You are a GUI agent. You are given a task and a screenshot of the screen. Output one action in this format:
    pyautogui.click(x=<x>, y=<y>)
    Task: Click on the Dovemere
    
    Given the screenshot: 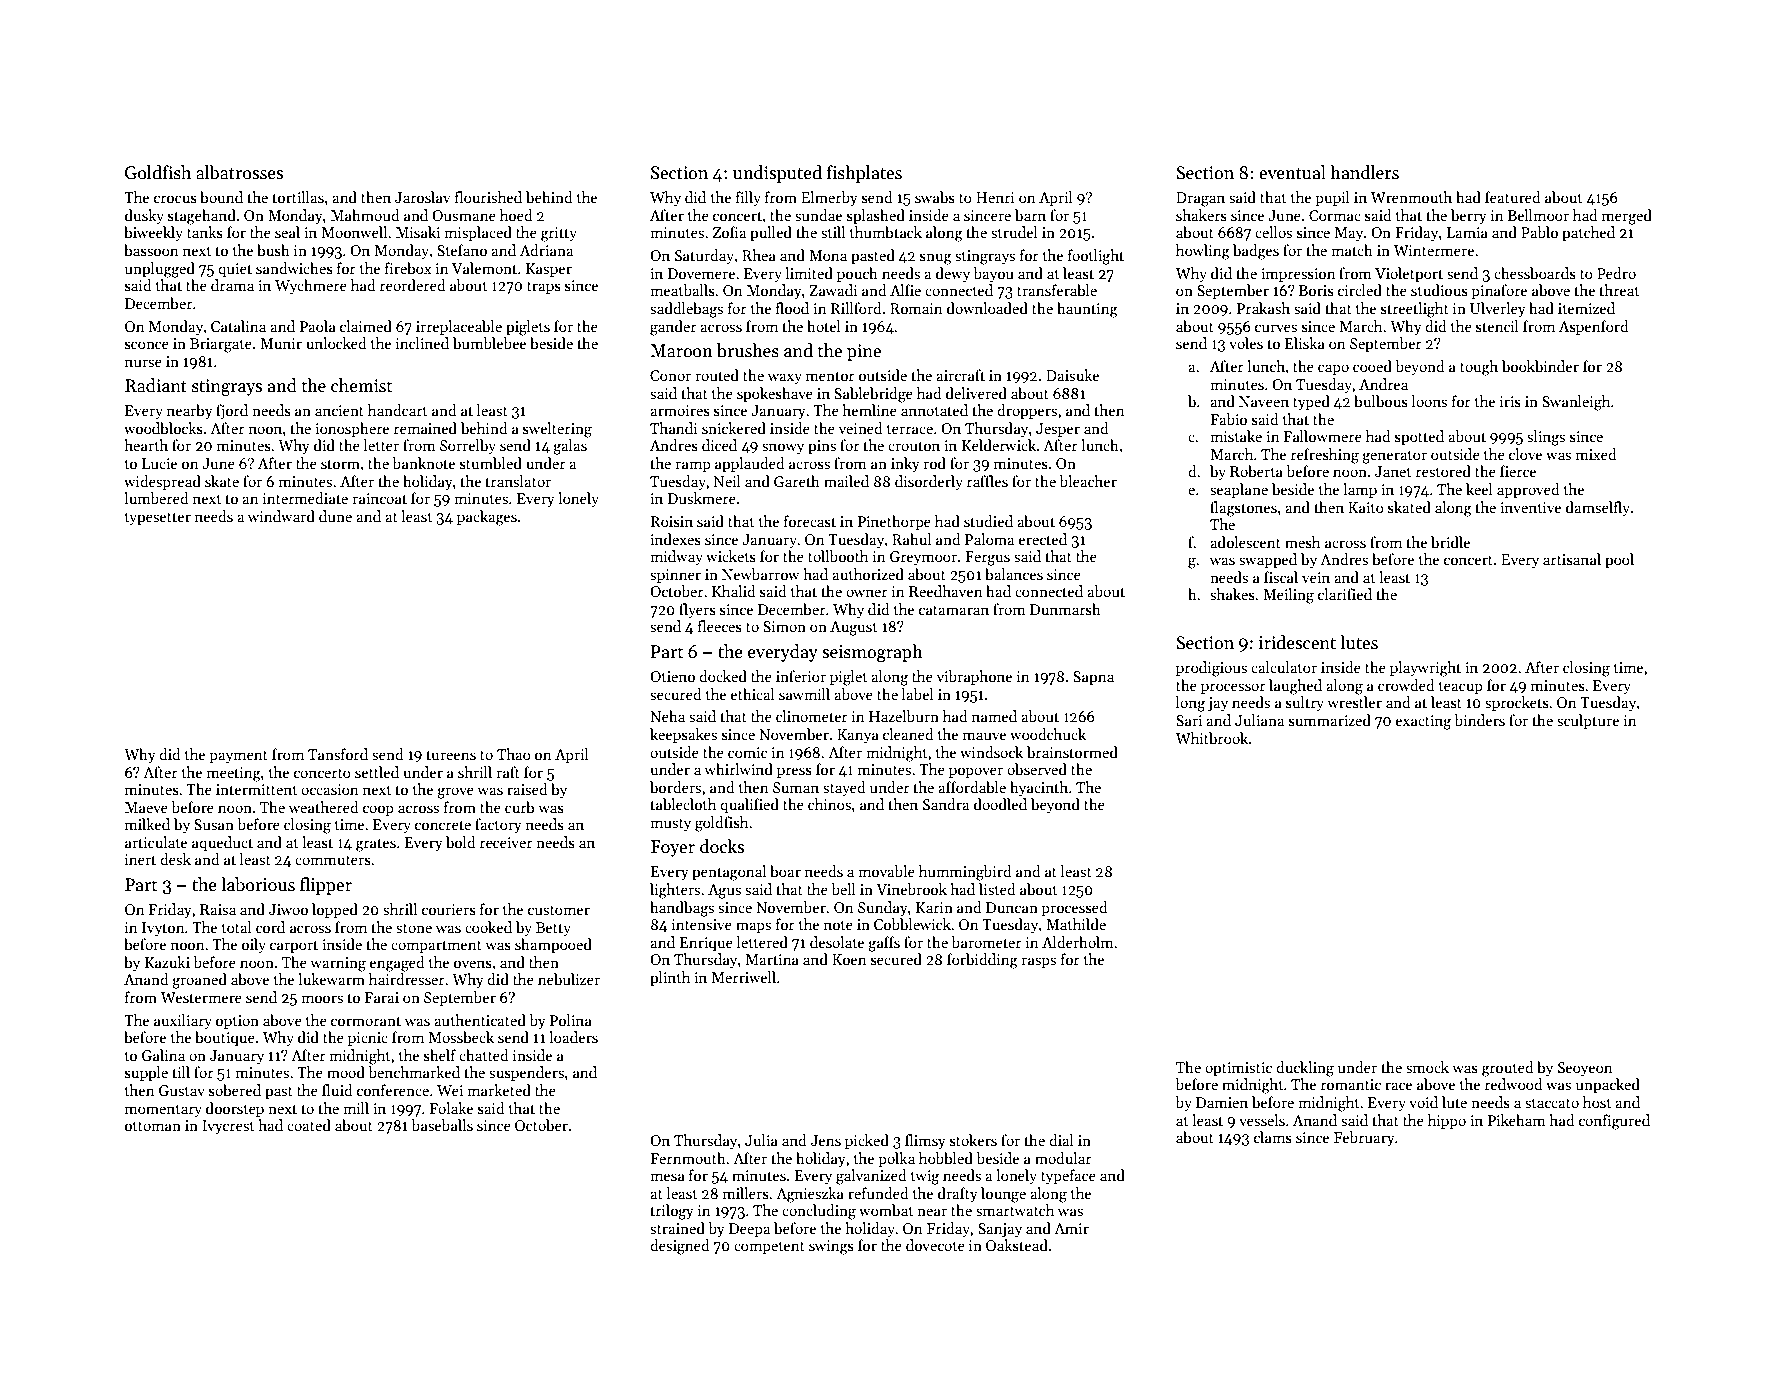 What is the action you would take?
    pyautogui.click(x=701, y=273)
